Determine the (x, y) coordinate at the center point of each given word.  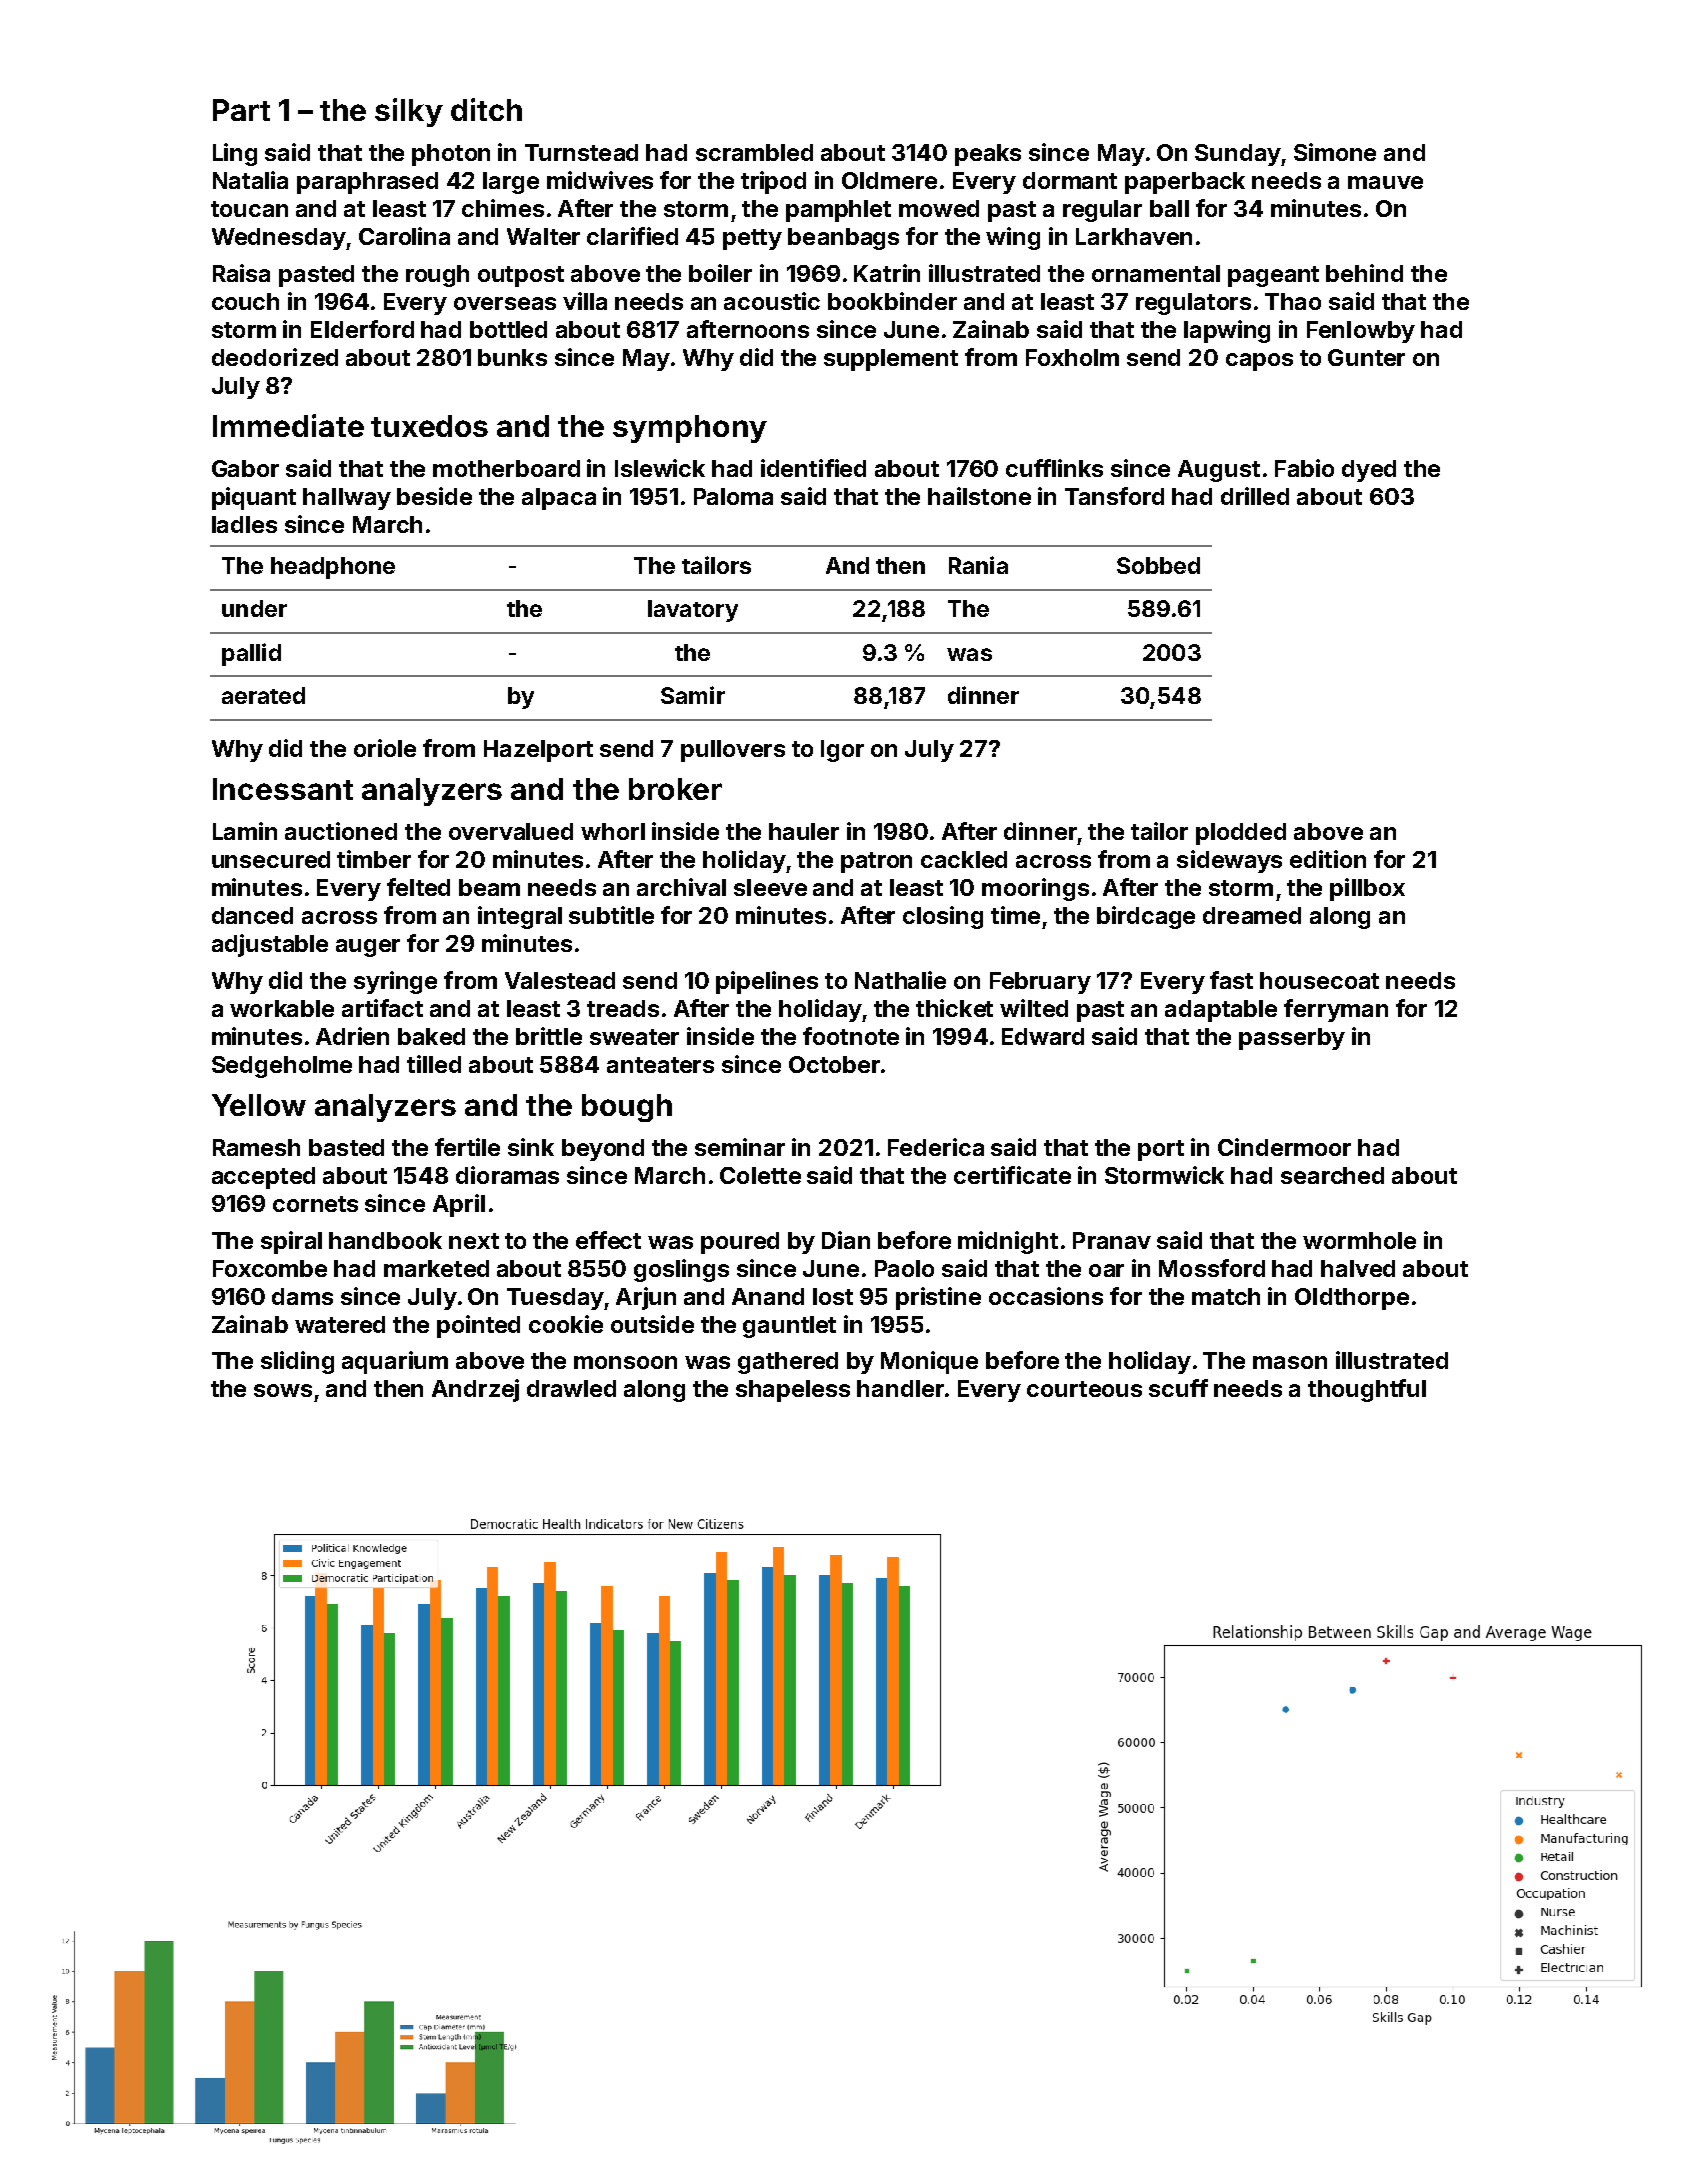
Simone (1335, 152)
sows (283, 1390)
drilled (1255, 496)
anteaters (660, 1065)
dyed (1369, 471)
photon (451, 155)
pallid (251, 654)
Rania (978, 565)
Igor (842, 751)
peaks (988, 155)
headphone (333, 568)
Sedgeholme (282, 1067)
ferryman (1336, 1010)
